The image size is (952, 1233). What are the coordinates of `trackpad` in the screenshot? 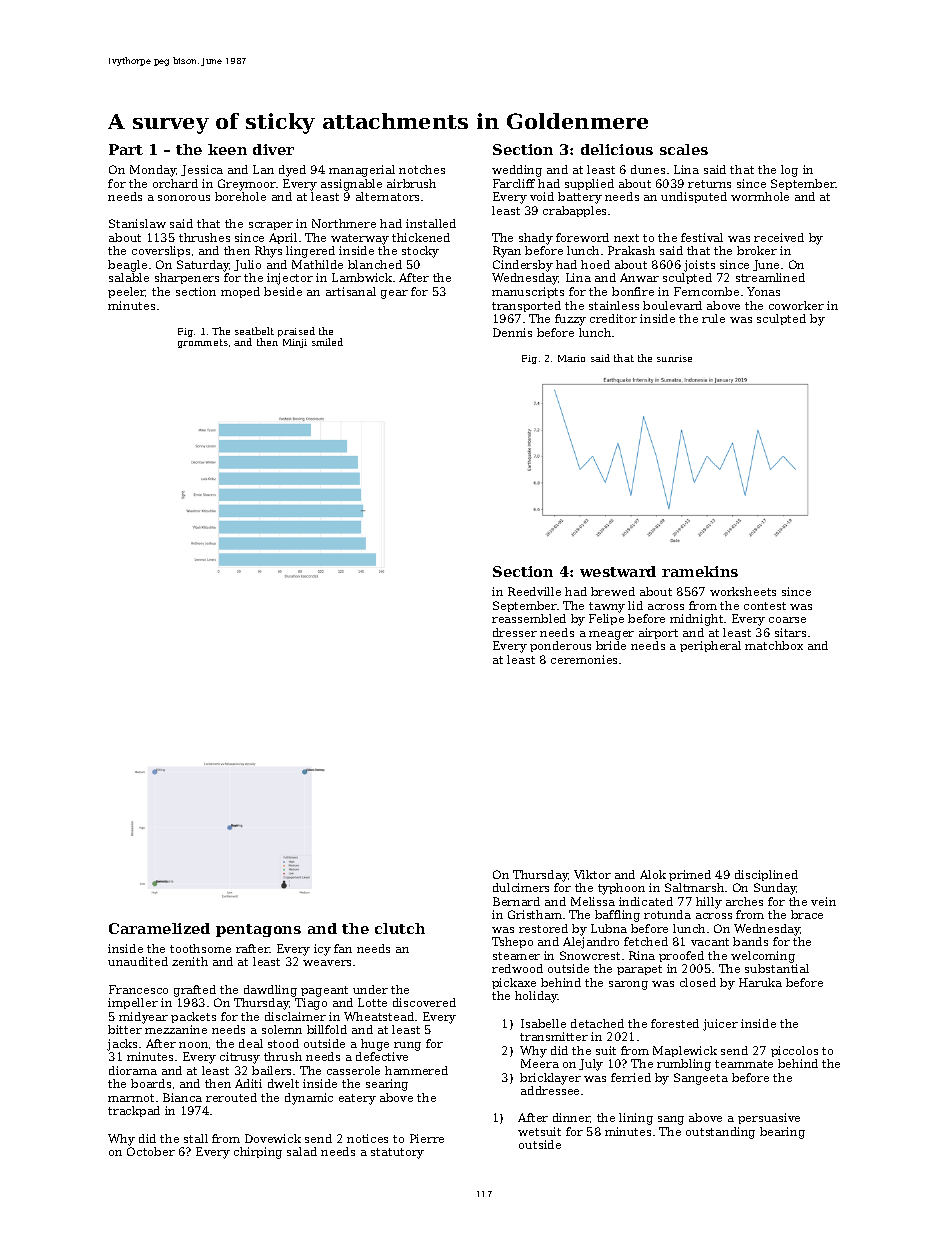 It's located at (134, 1111).
